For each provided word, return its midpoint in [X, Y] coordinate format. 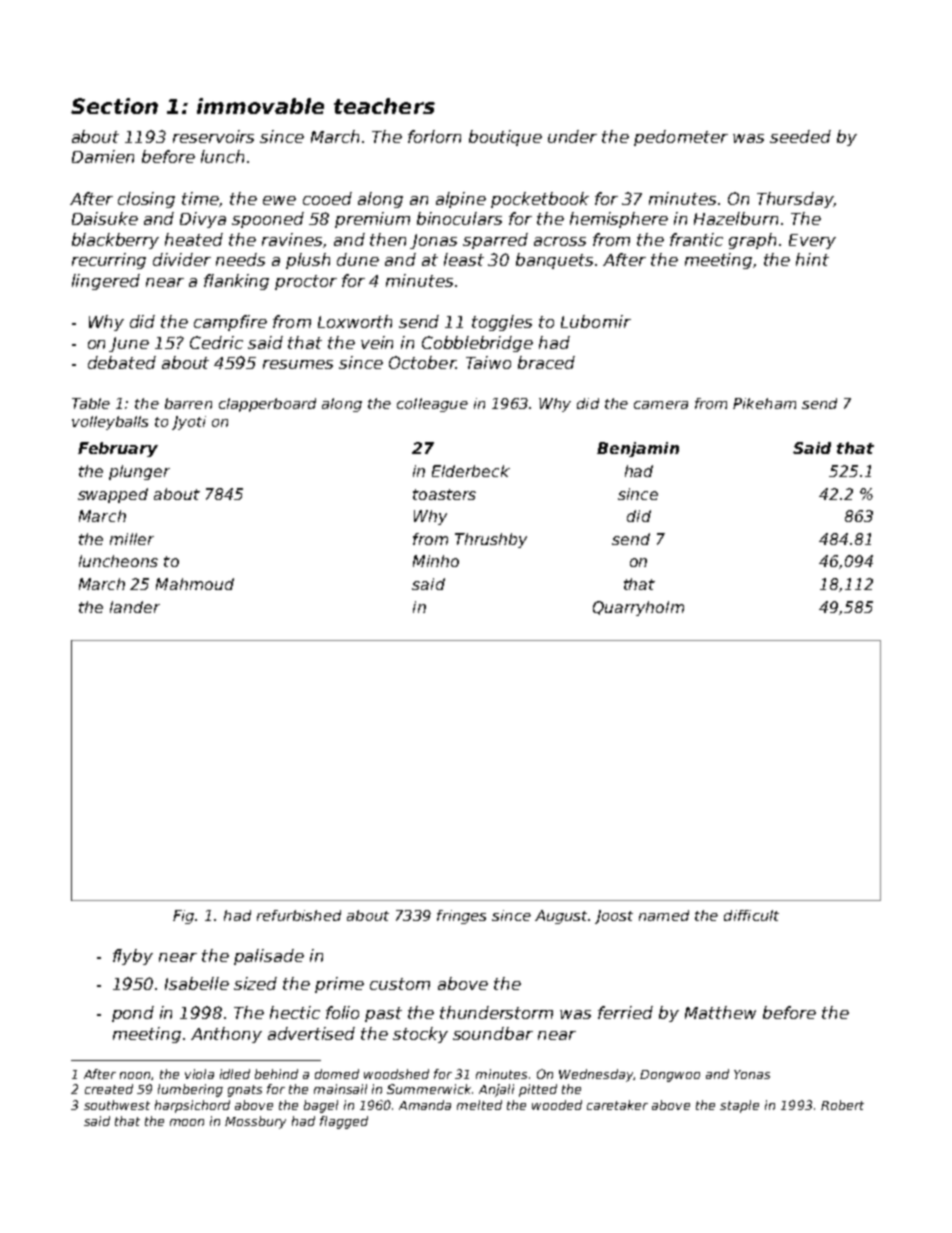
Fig [183, 917]
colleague [432, 405]
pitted [538, 1090]
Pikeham [764, 403]
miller [132, 539]
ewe [279, 200]
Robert [842, 1105]
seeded [800, 136]
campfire [230, 323]
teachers [384, 106]
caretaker [617, 1105]
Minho [436, 561]
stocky [420, 1035]
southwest [117, 1105]
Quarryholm [638, 608]
